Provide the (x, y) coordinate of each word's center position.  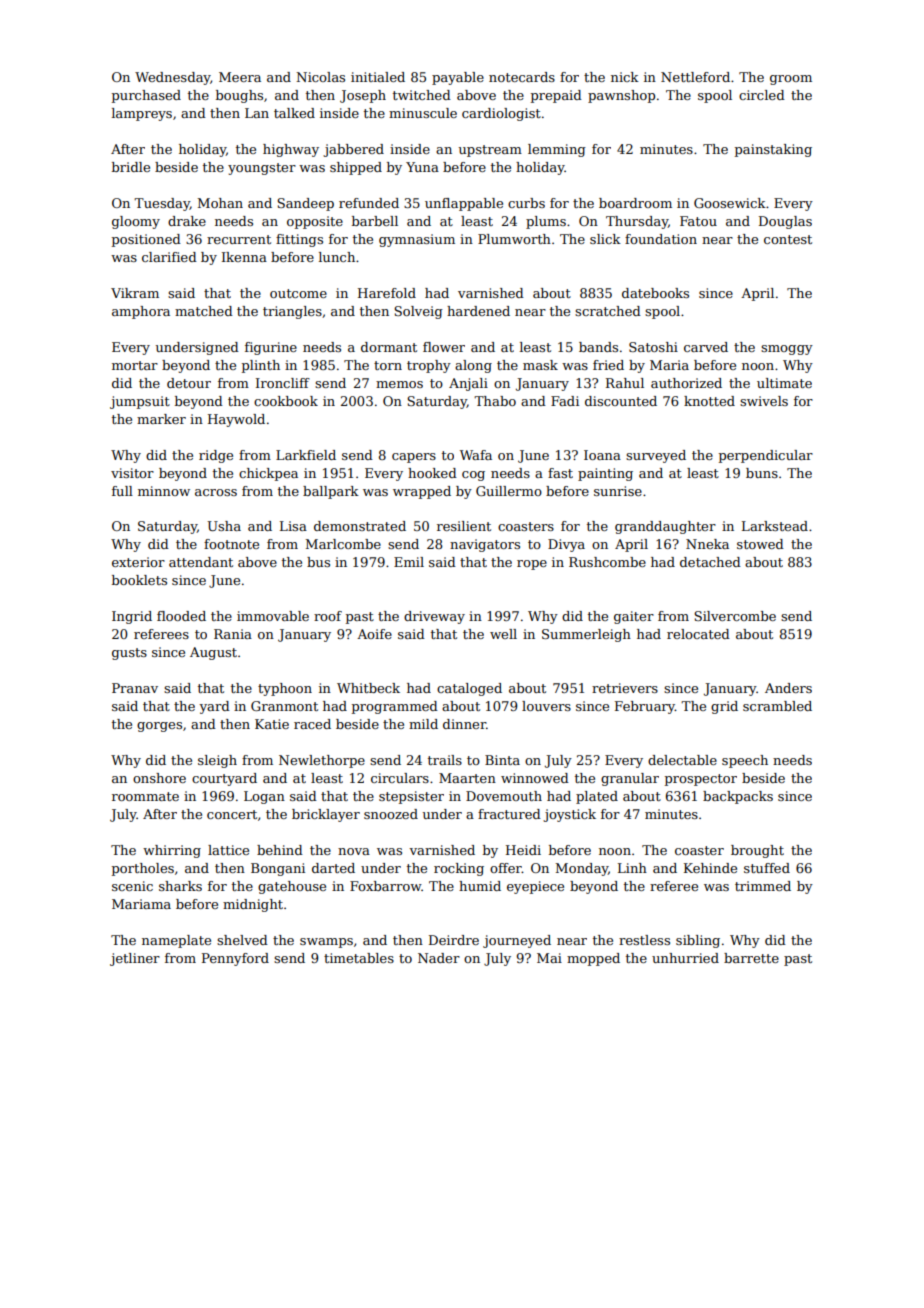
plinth (261, 366)
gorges (159, 727)
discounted (621, 401)
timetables (359, 958)
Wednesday (172, 78)
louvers (546, 706)
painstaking (773, 150)
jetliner (135, 959)
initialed (378, 77)
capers (414, 458)
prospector (701, 780)
